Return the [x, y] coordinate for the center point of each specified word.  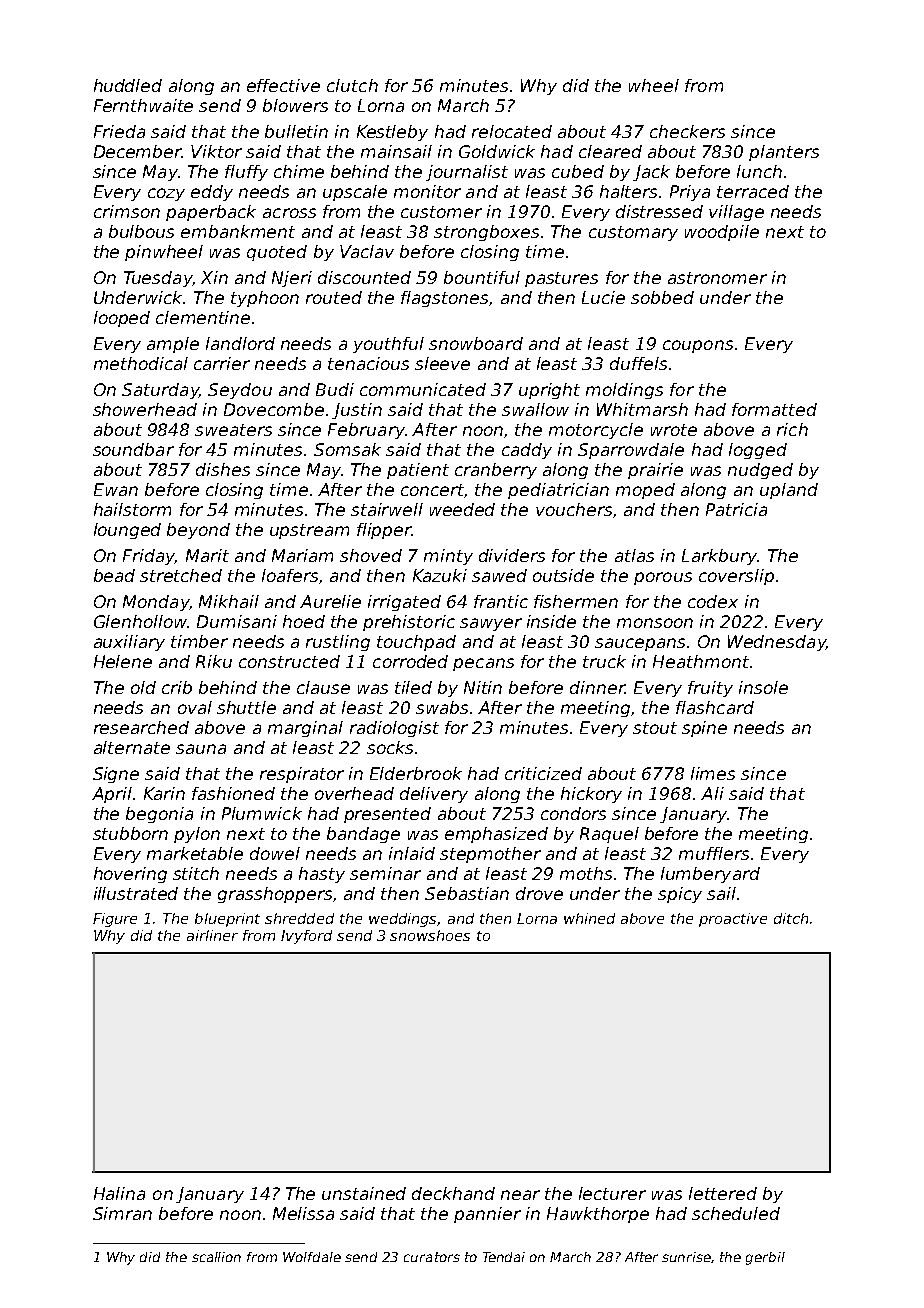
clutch [352, 85]
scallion [216, 1257]
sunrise [686, 1257]
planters [784, 153]
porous [663, 578]
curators [432, 1257]
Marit [207, 555]
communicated [423, 389]
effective [283, 85]
